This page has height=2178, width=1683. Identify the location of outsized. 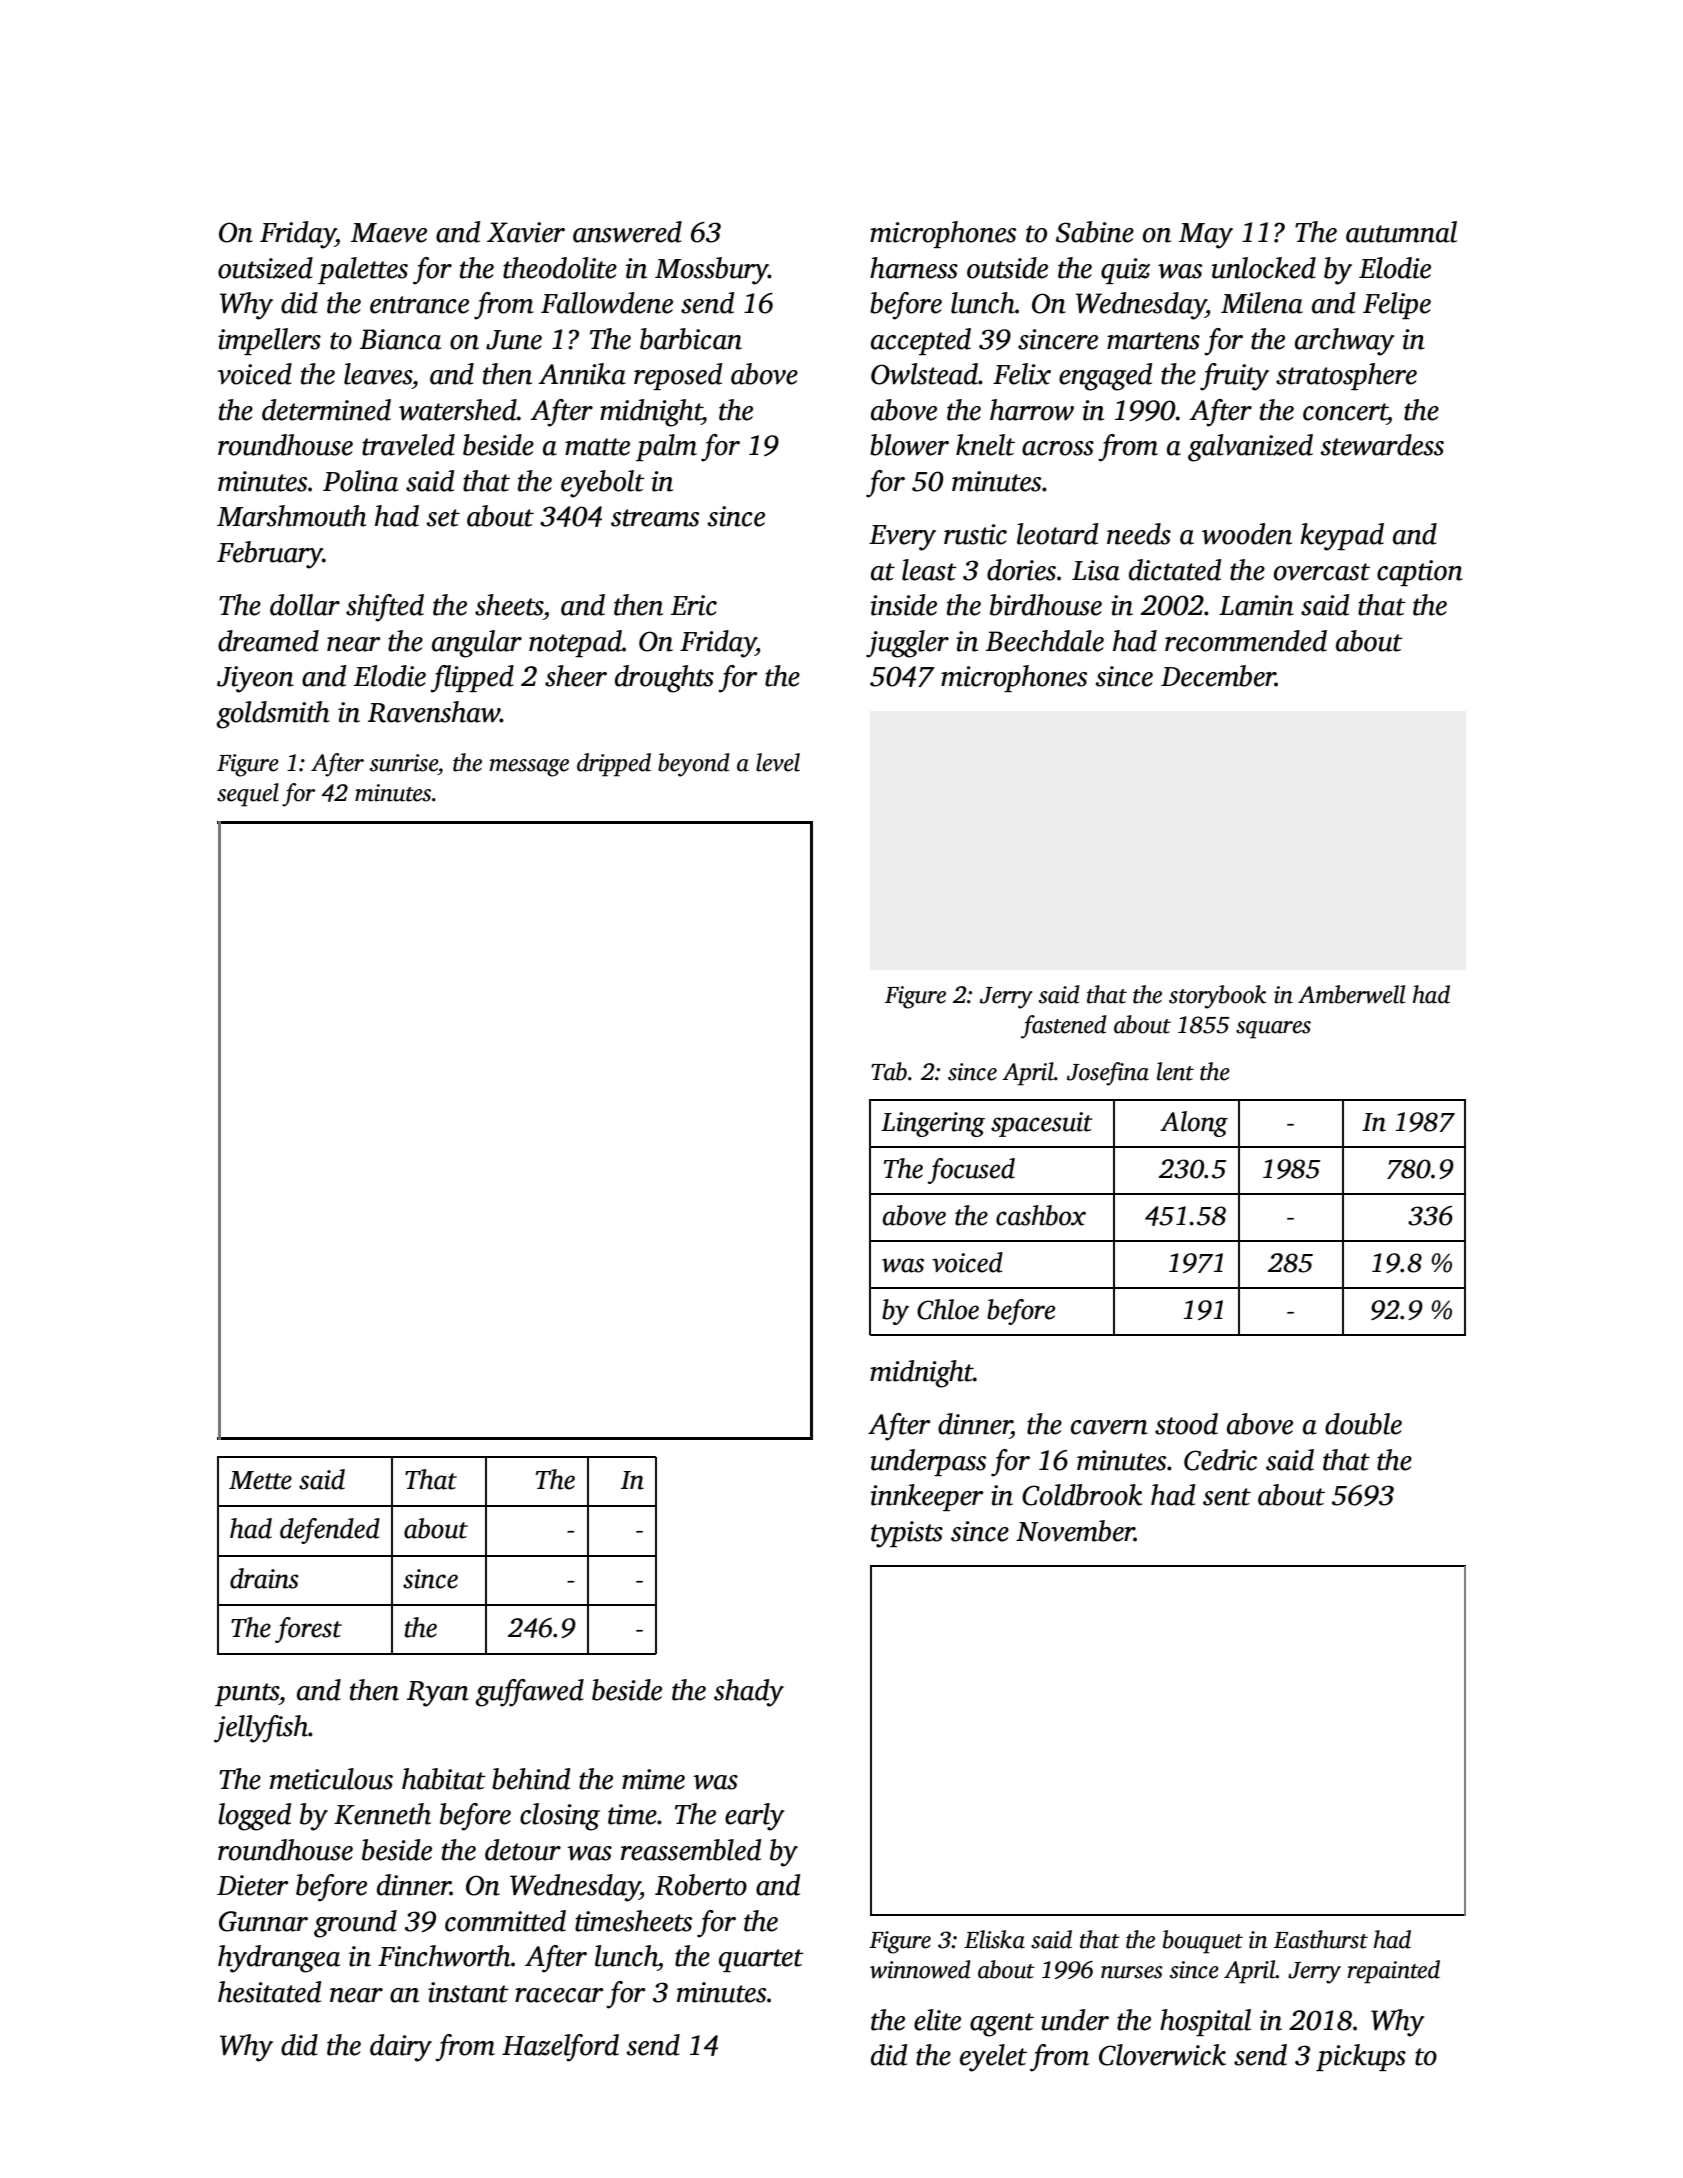
(265, 268).
